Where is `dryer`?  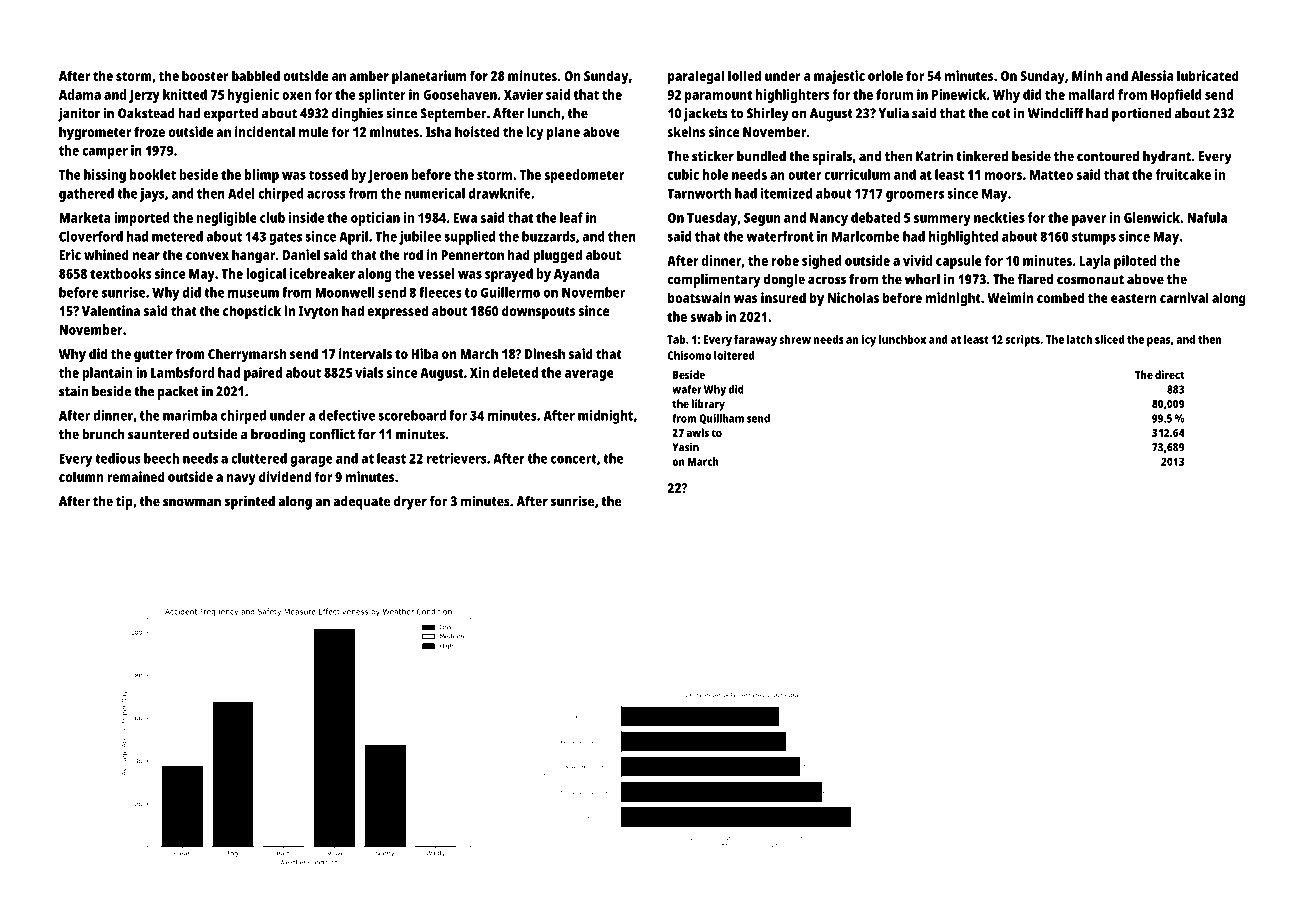 dryer is located at coordinates (410, 503).
